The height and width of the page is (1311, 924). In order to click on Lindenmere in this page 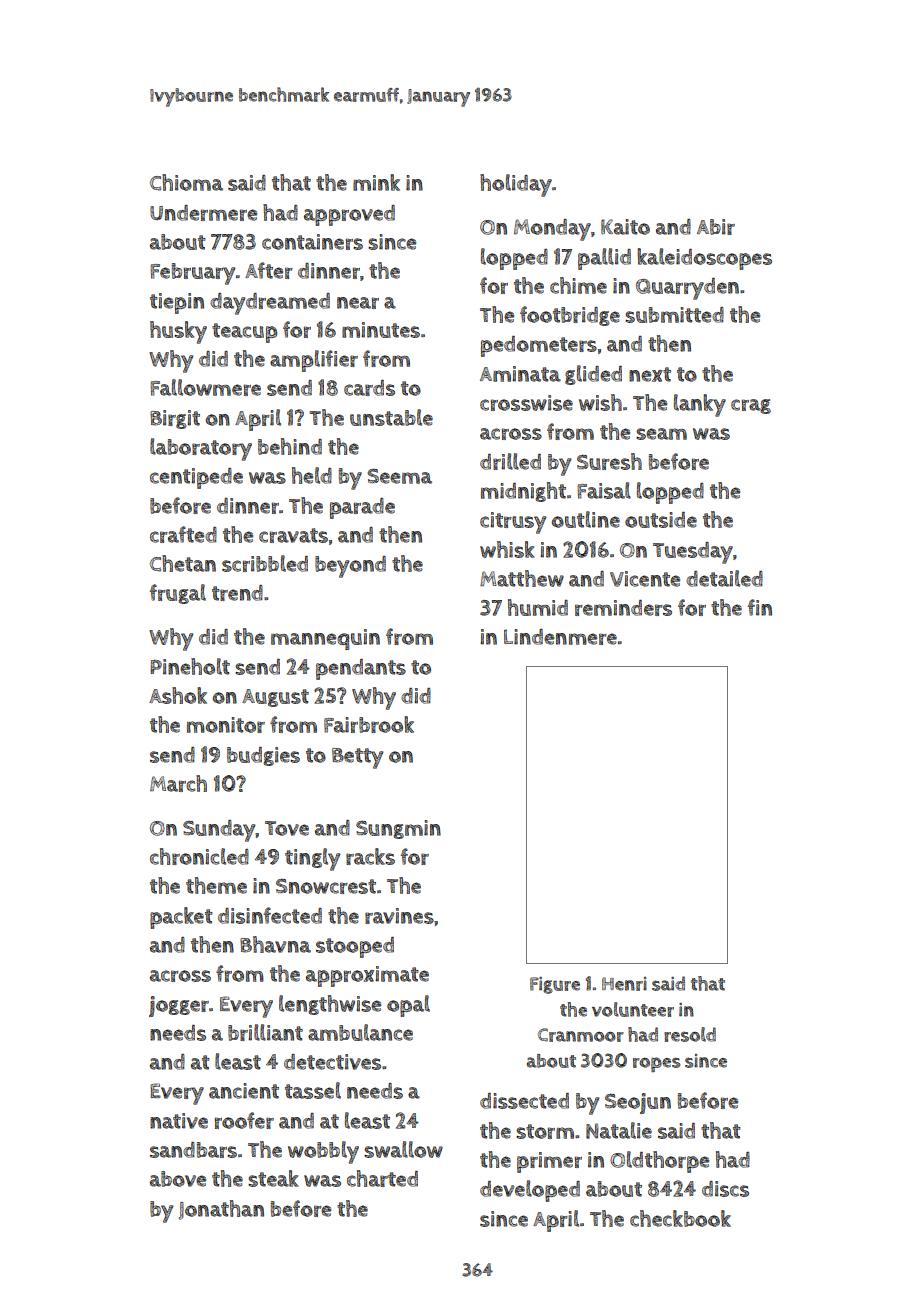, I will do `click(560, 637)`.
